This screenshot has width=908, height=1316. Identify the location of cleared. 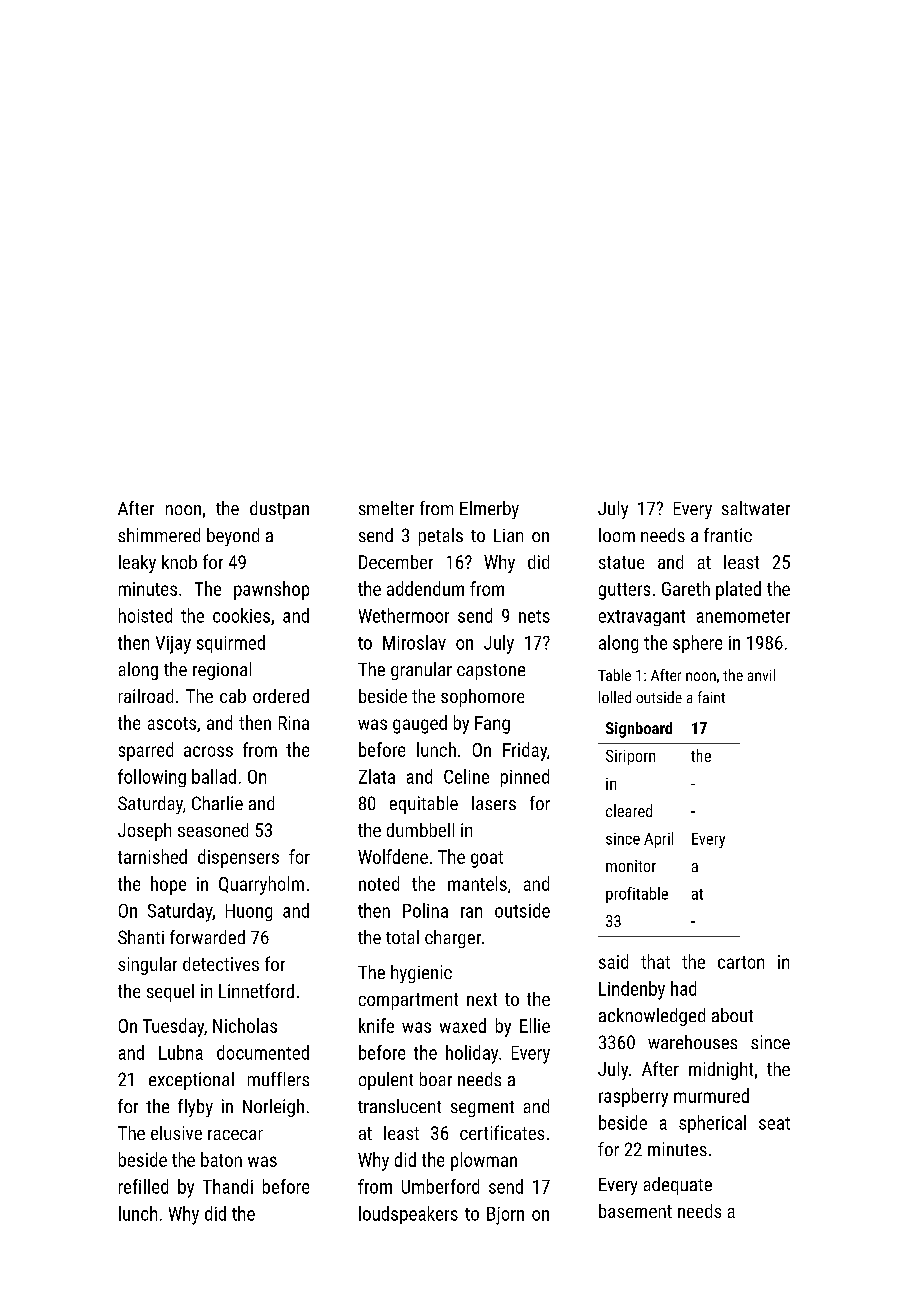
(629, 810).
